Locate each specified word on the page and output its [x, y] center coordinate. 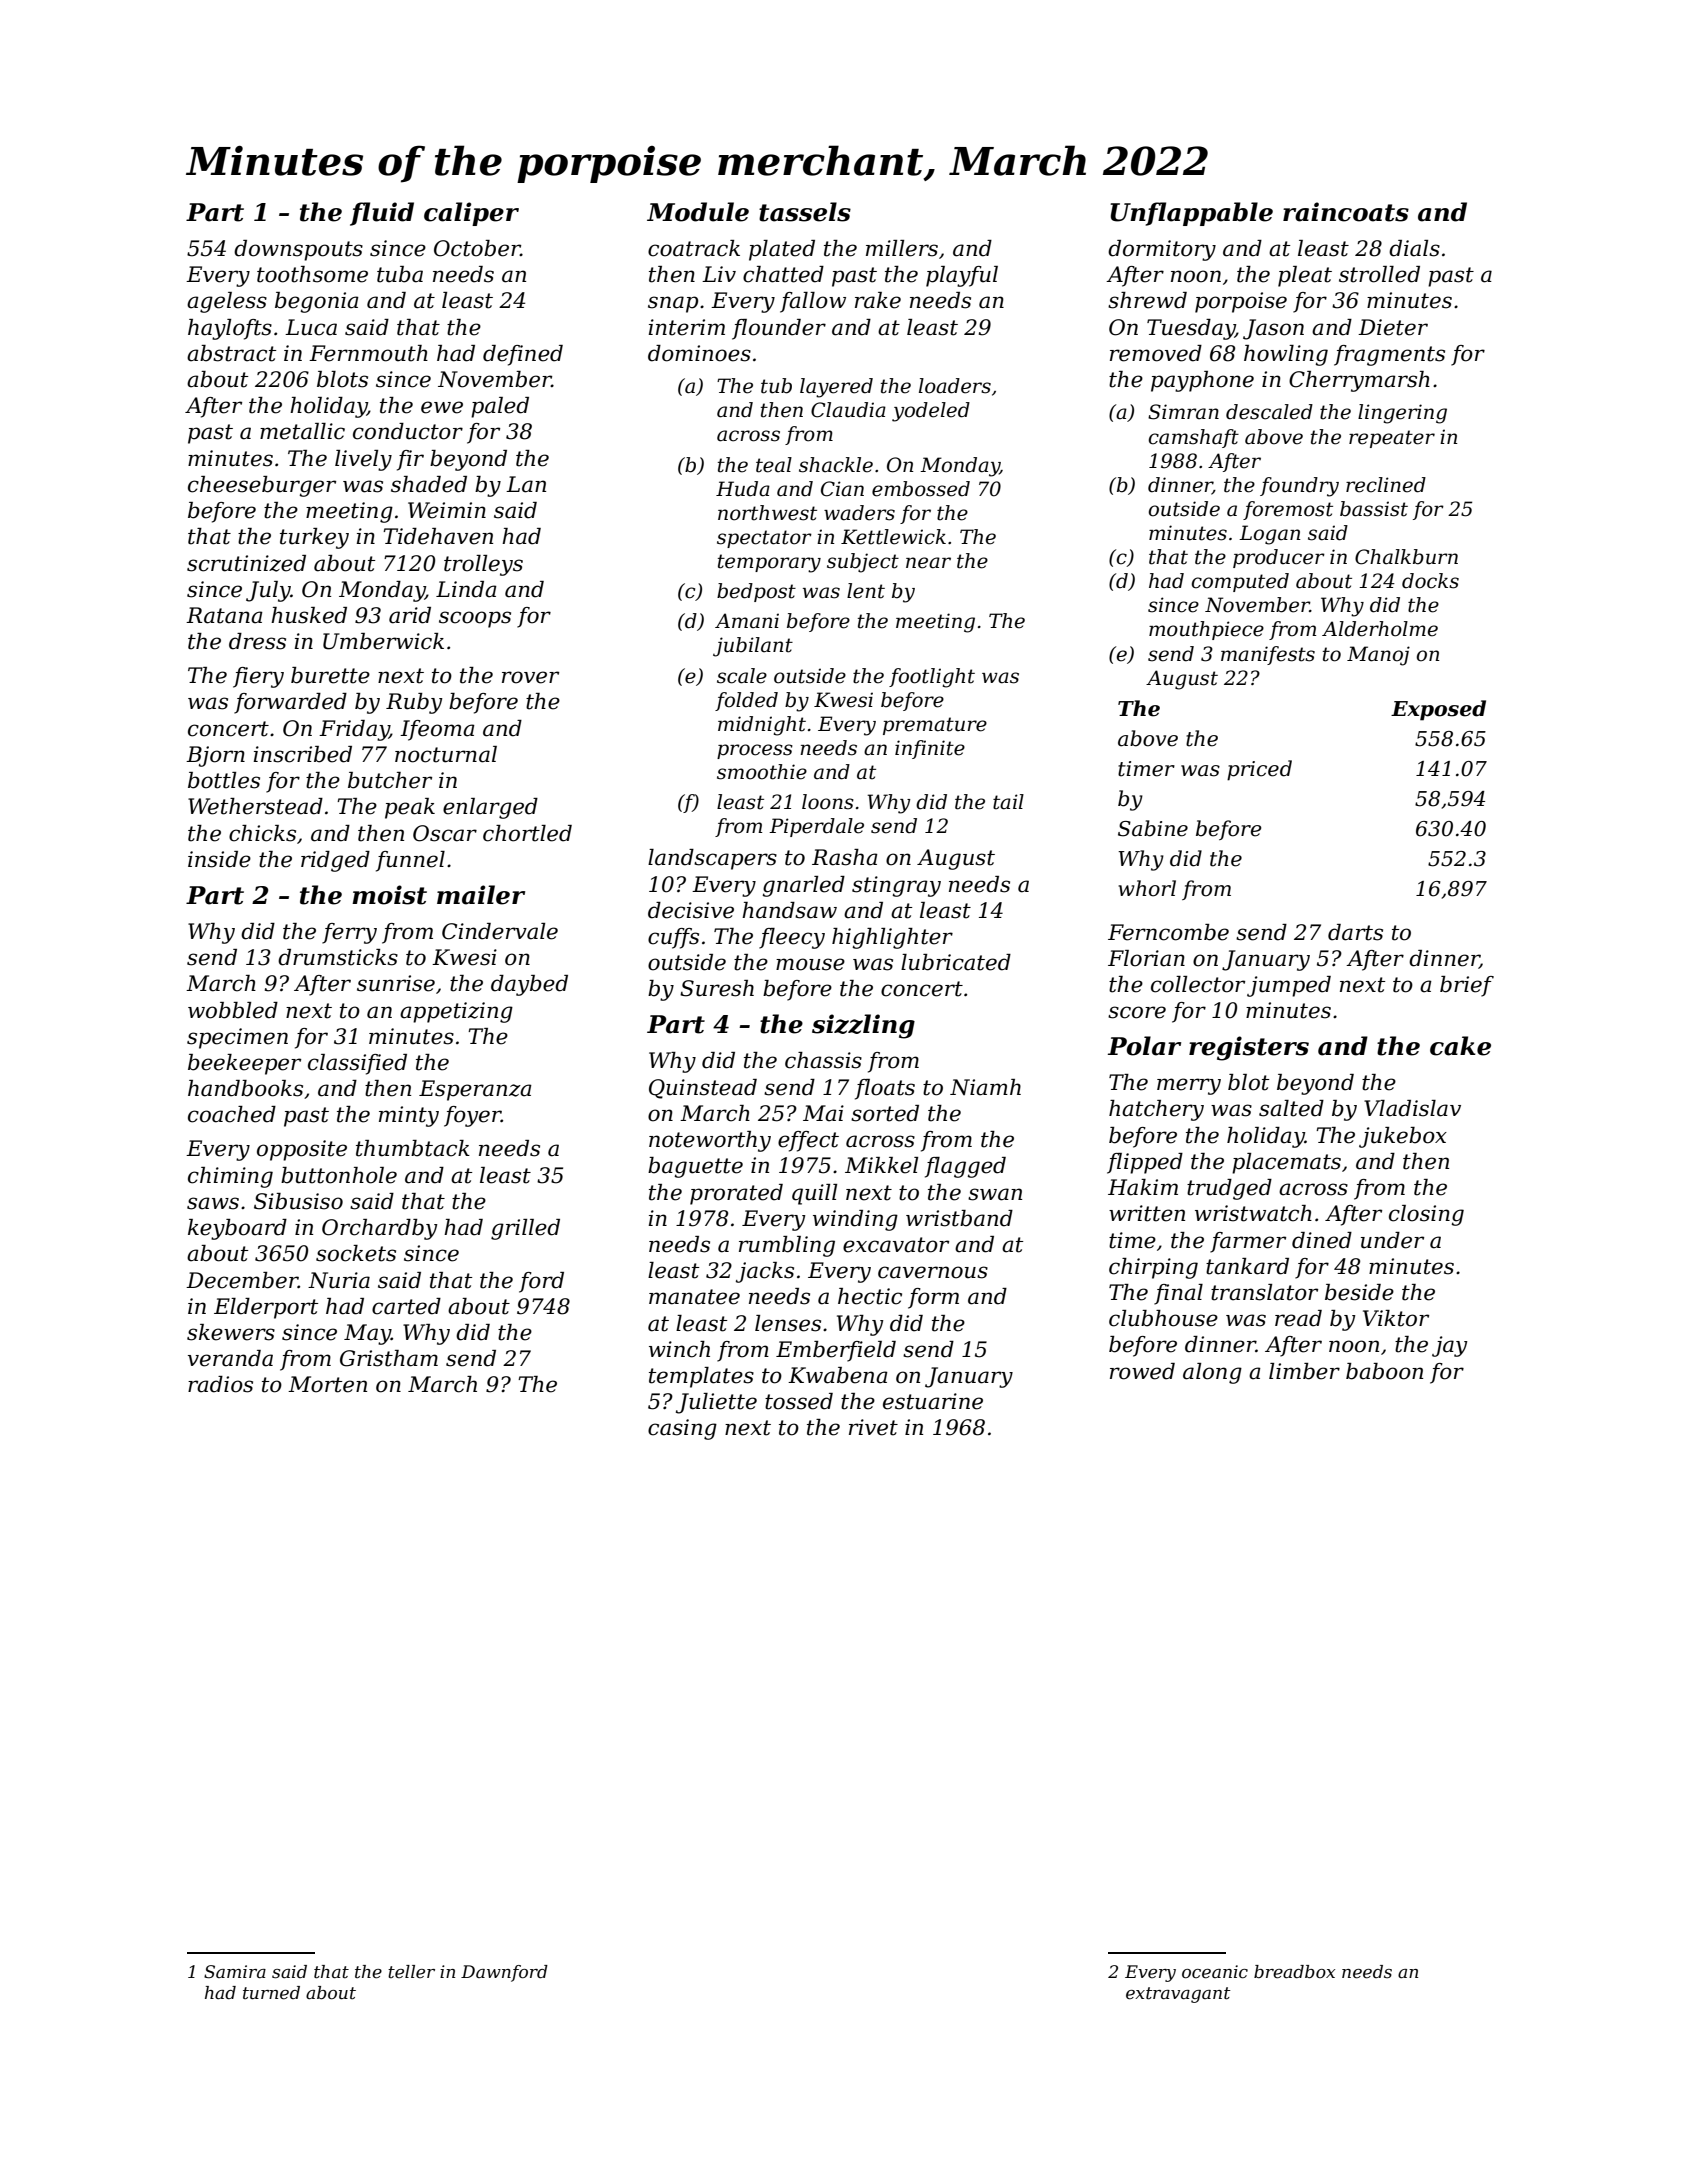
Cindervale [500, 931]
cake [1460, 1046]
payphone [1202, 381]
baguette [695, 1167]
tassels [805, 212]
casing [682, 1429]
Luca [311, 327]
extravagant [1178, 1995]
